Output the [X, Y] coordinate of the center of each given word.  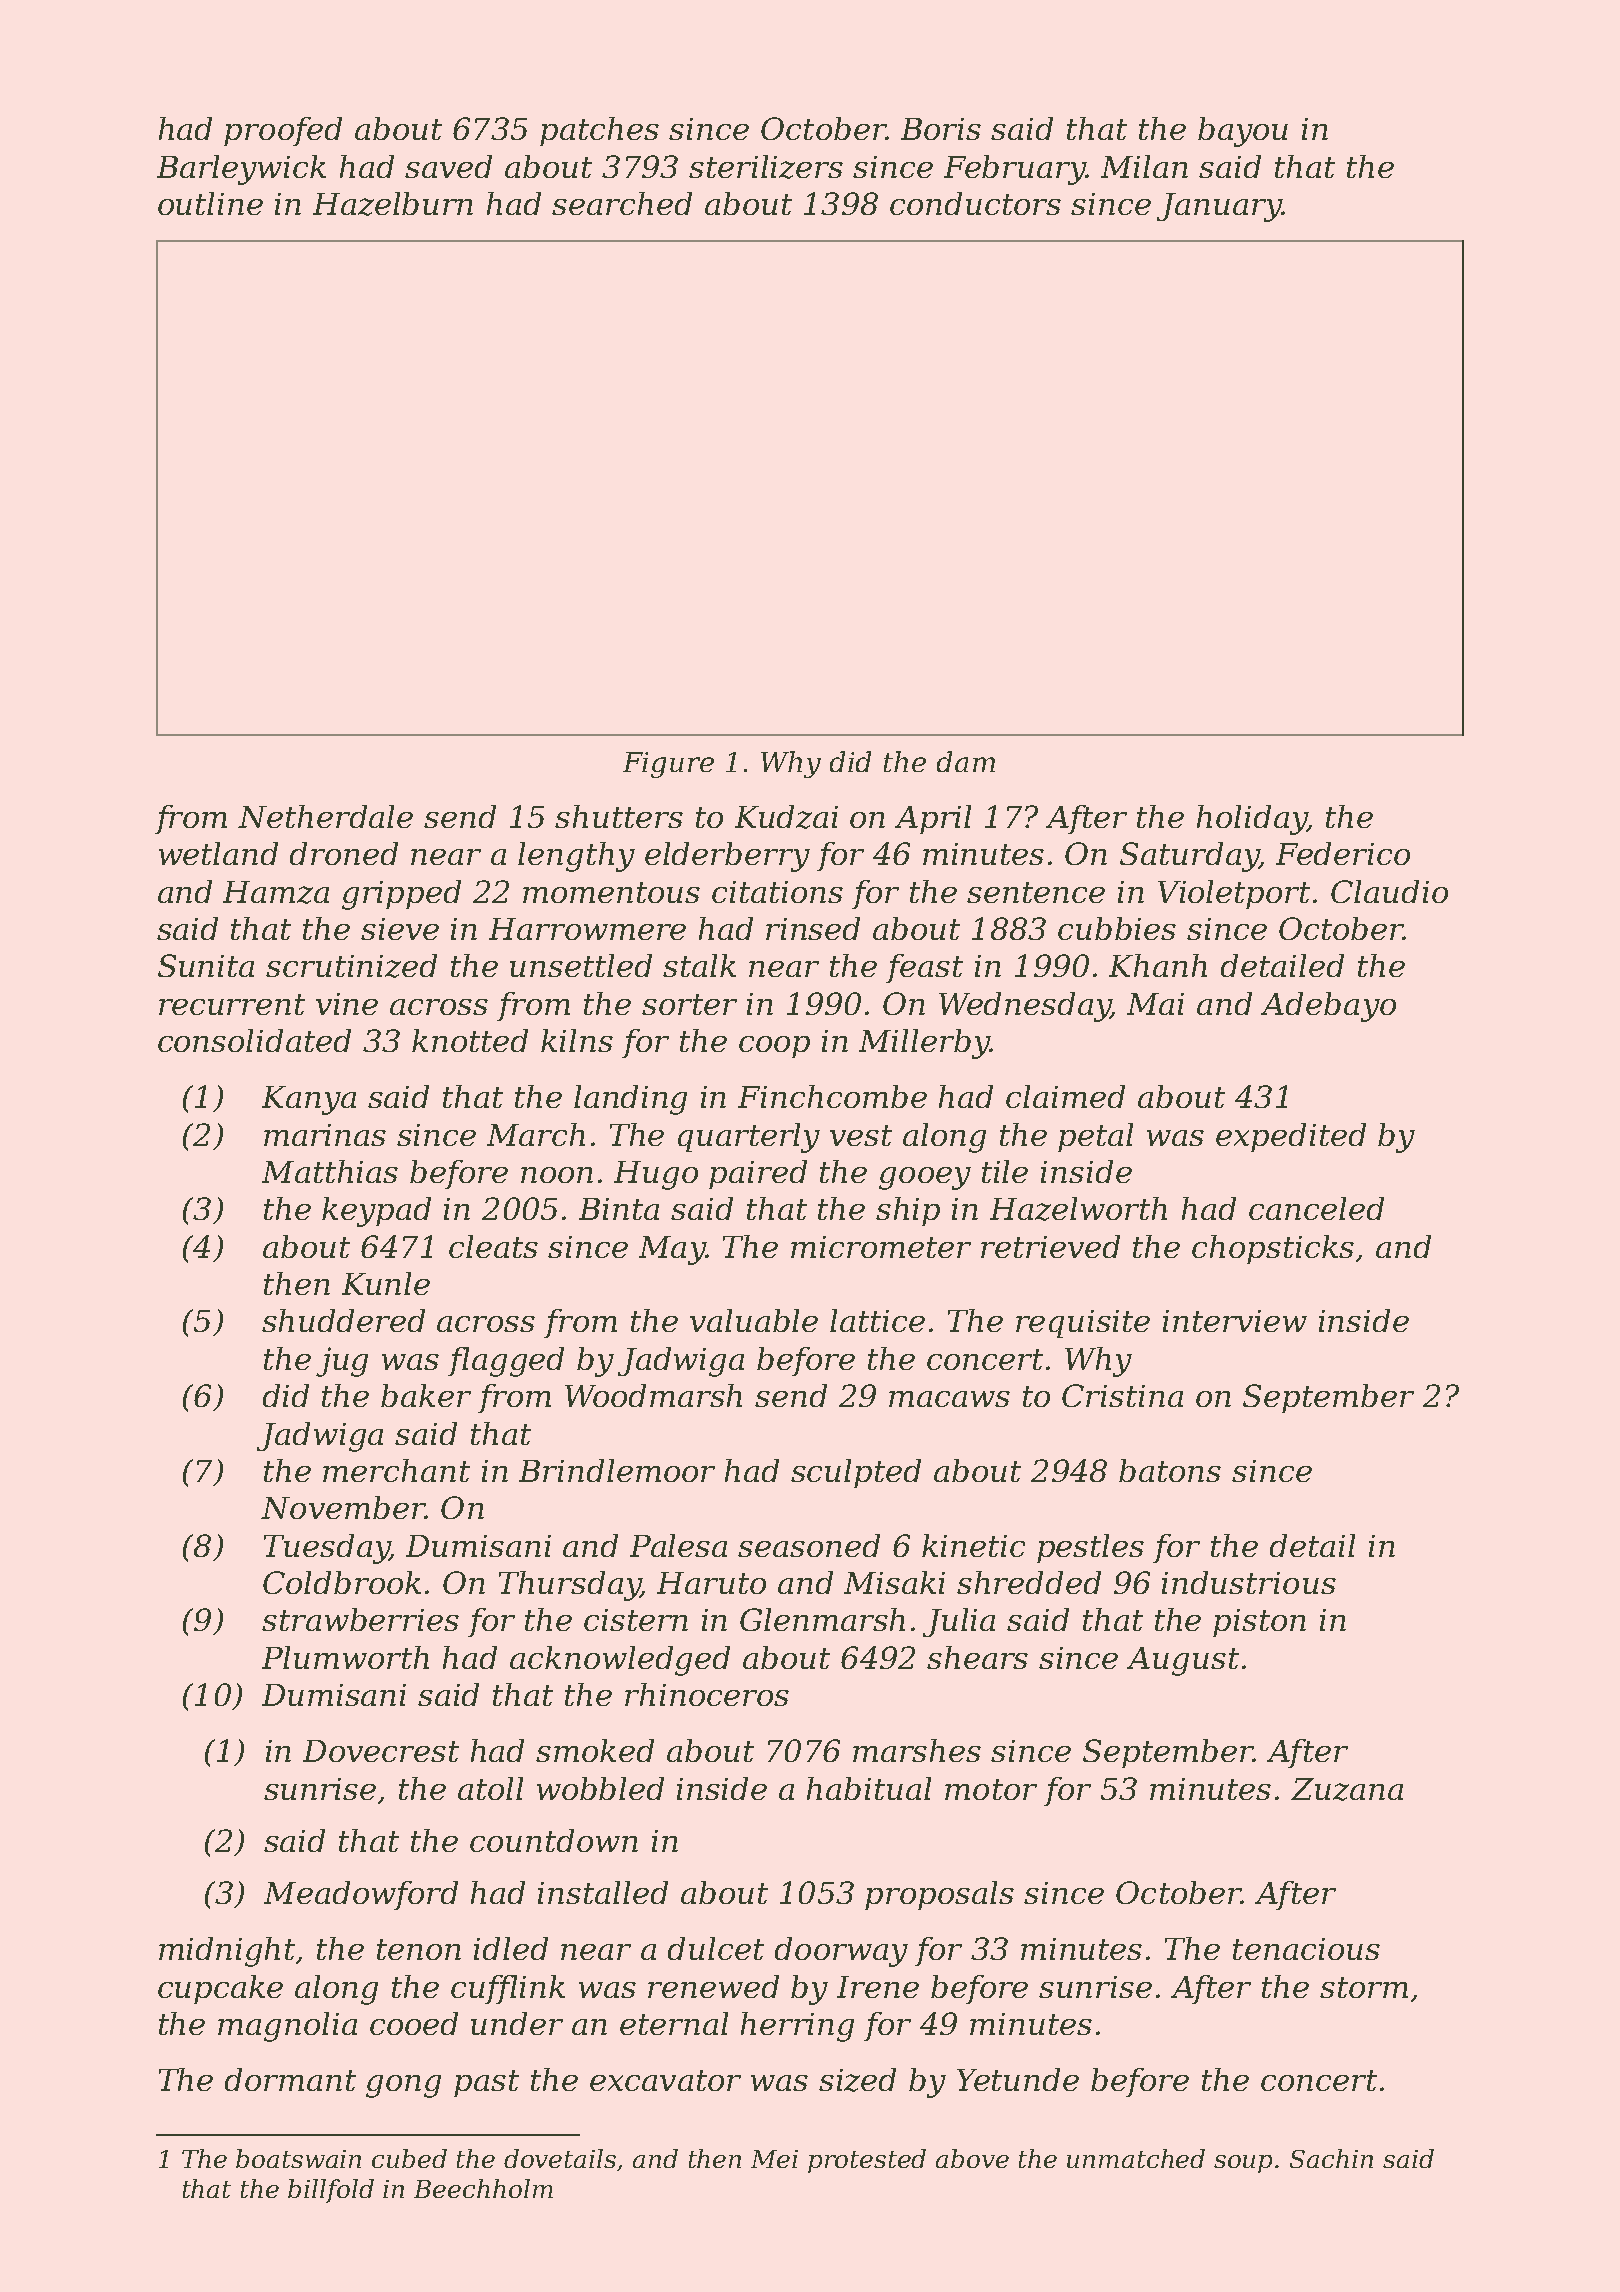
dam [966, 761]
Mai [1155, 1004]
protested [867, 2161]
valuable [754, 1320]
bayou [1243, 132]
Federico [1343, 853]
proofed [283, 131]
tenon [419, 1949]
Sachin [1331, 2158]
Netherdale [325, 816]
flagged [506, 1362]
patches [599, 131]
